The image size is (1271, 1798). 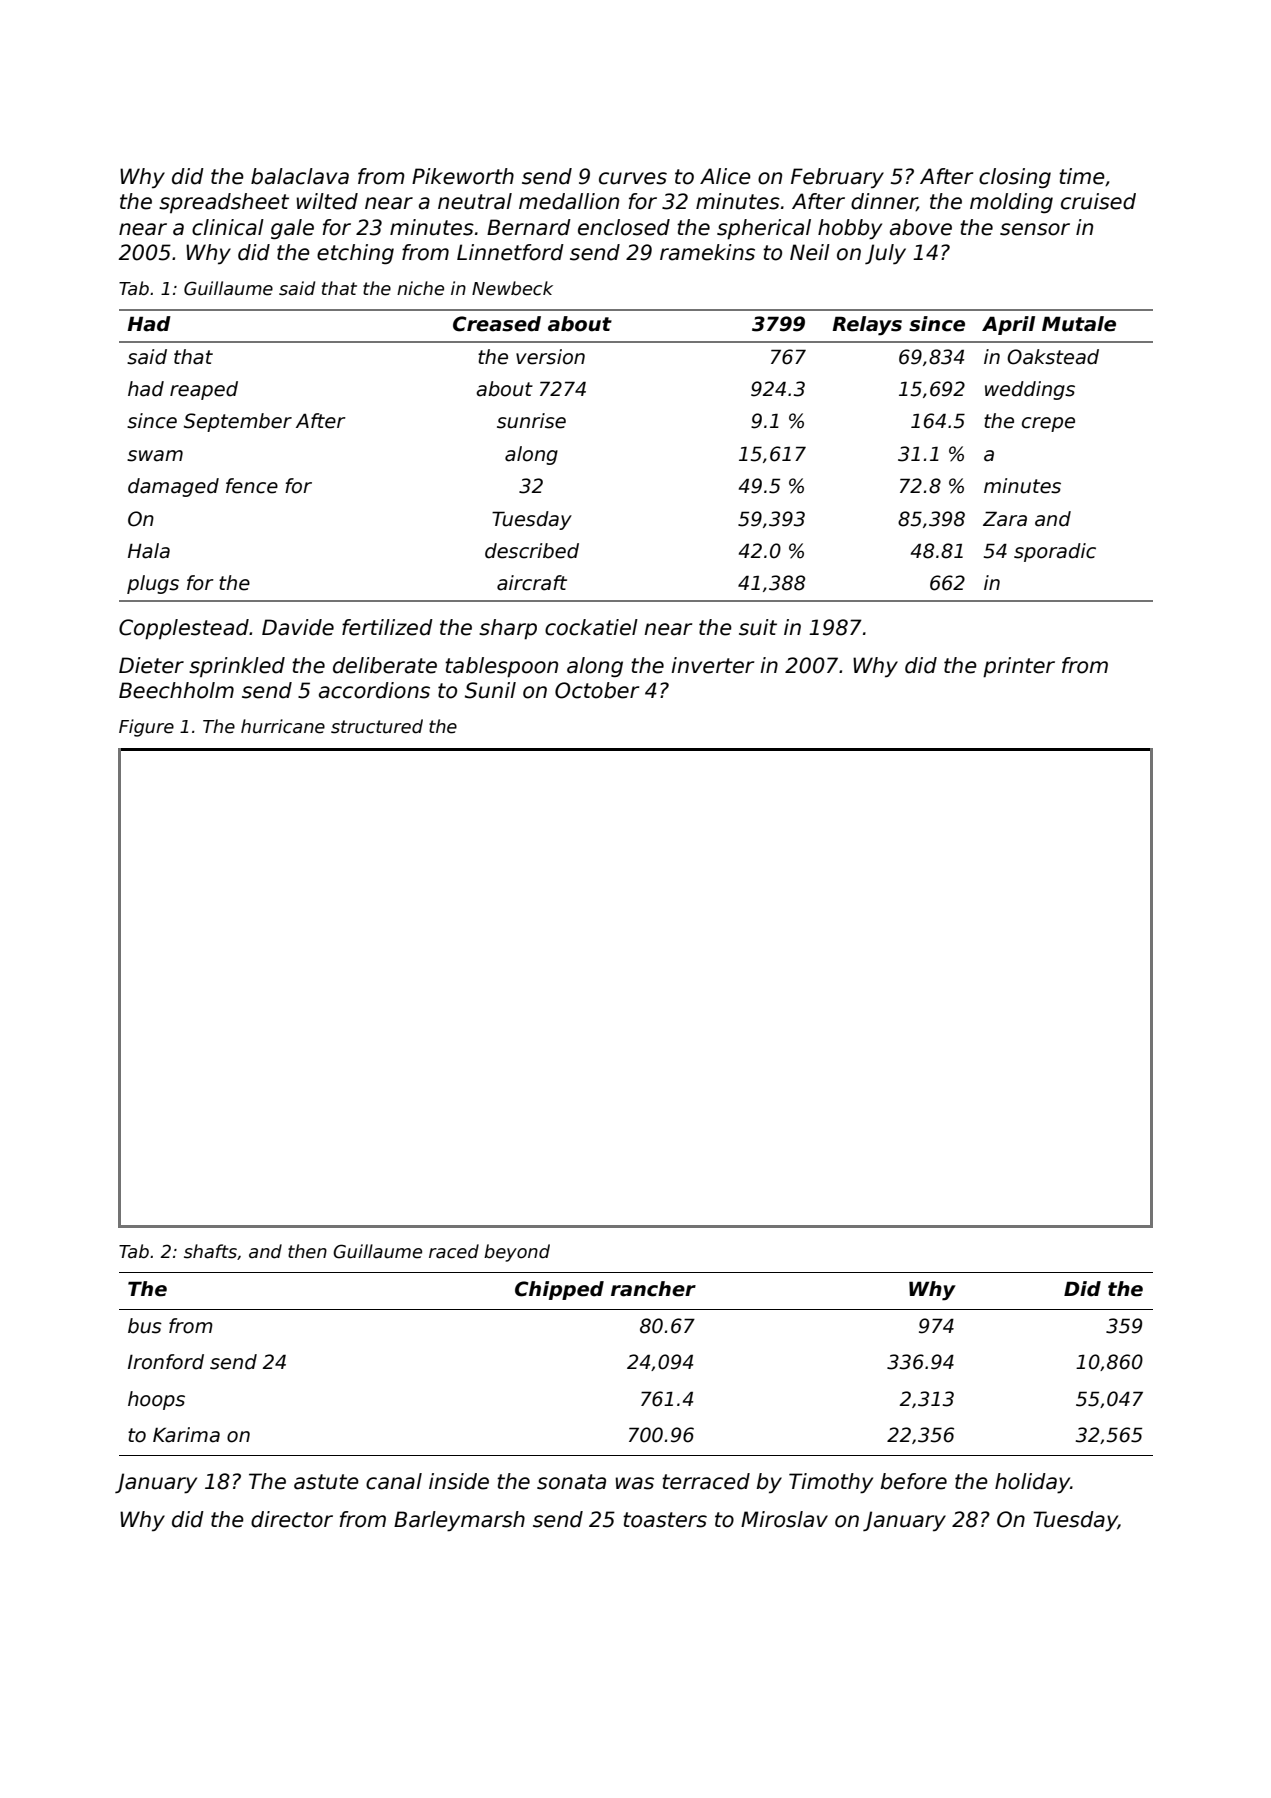 What do you see at coordinates (459, 1521) in the screenshot?
I see `Barleymarsh` at bounding box center [459, 1521].
